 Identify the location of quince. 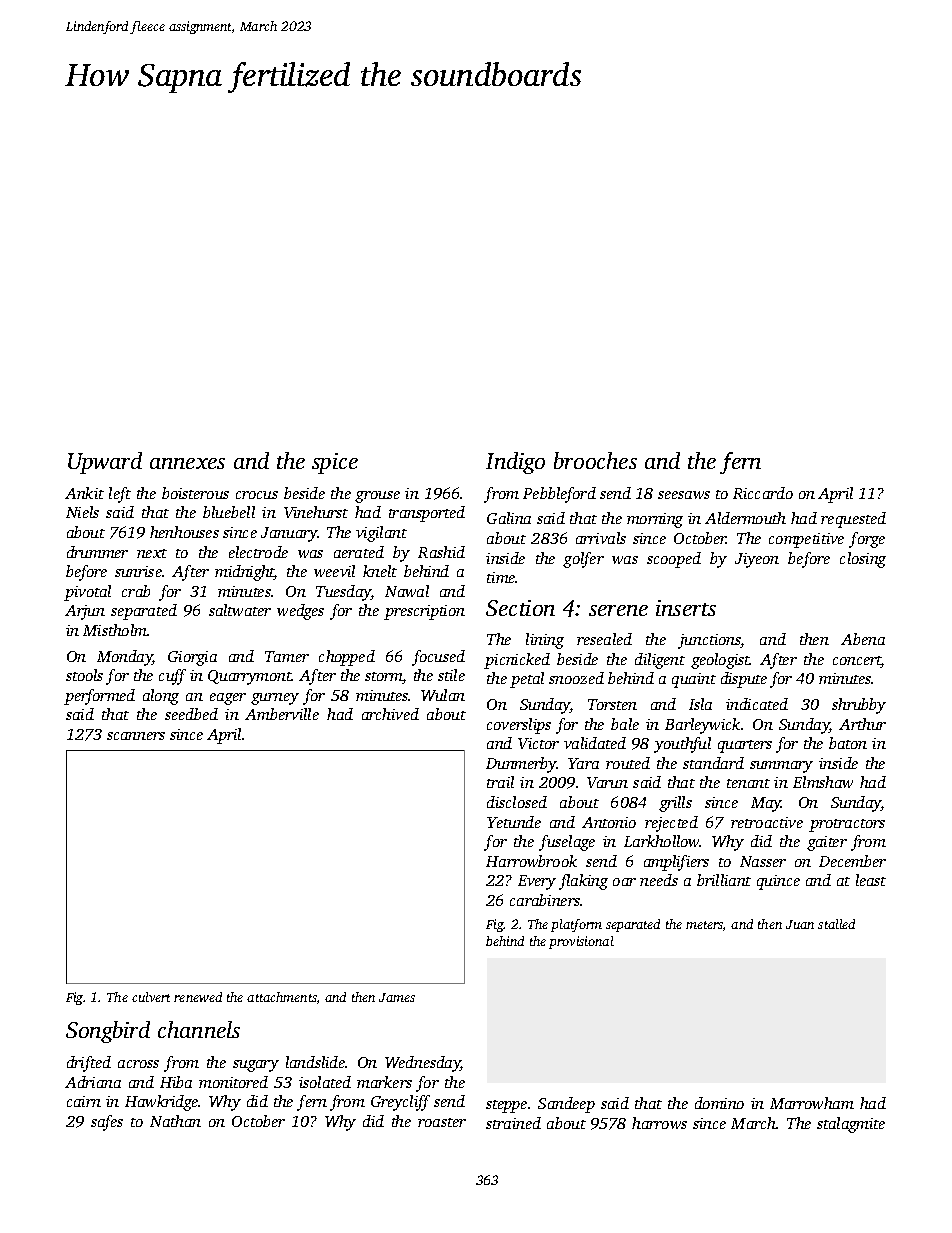
(778, 882).
